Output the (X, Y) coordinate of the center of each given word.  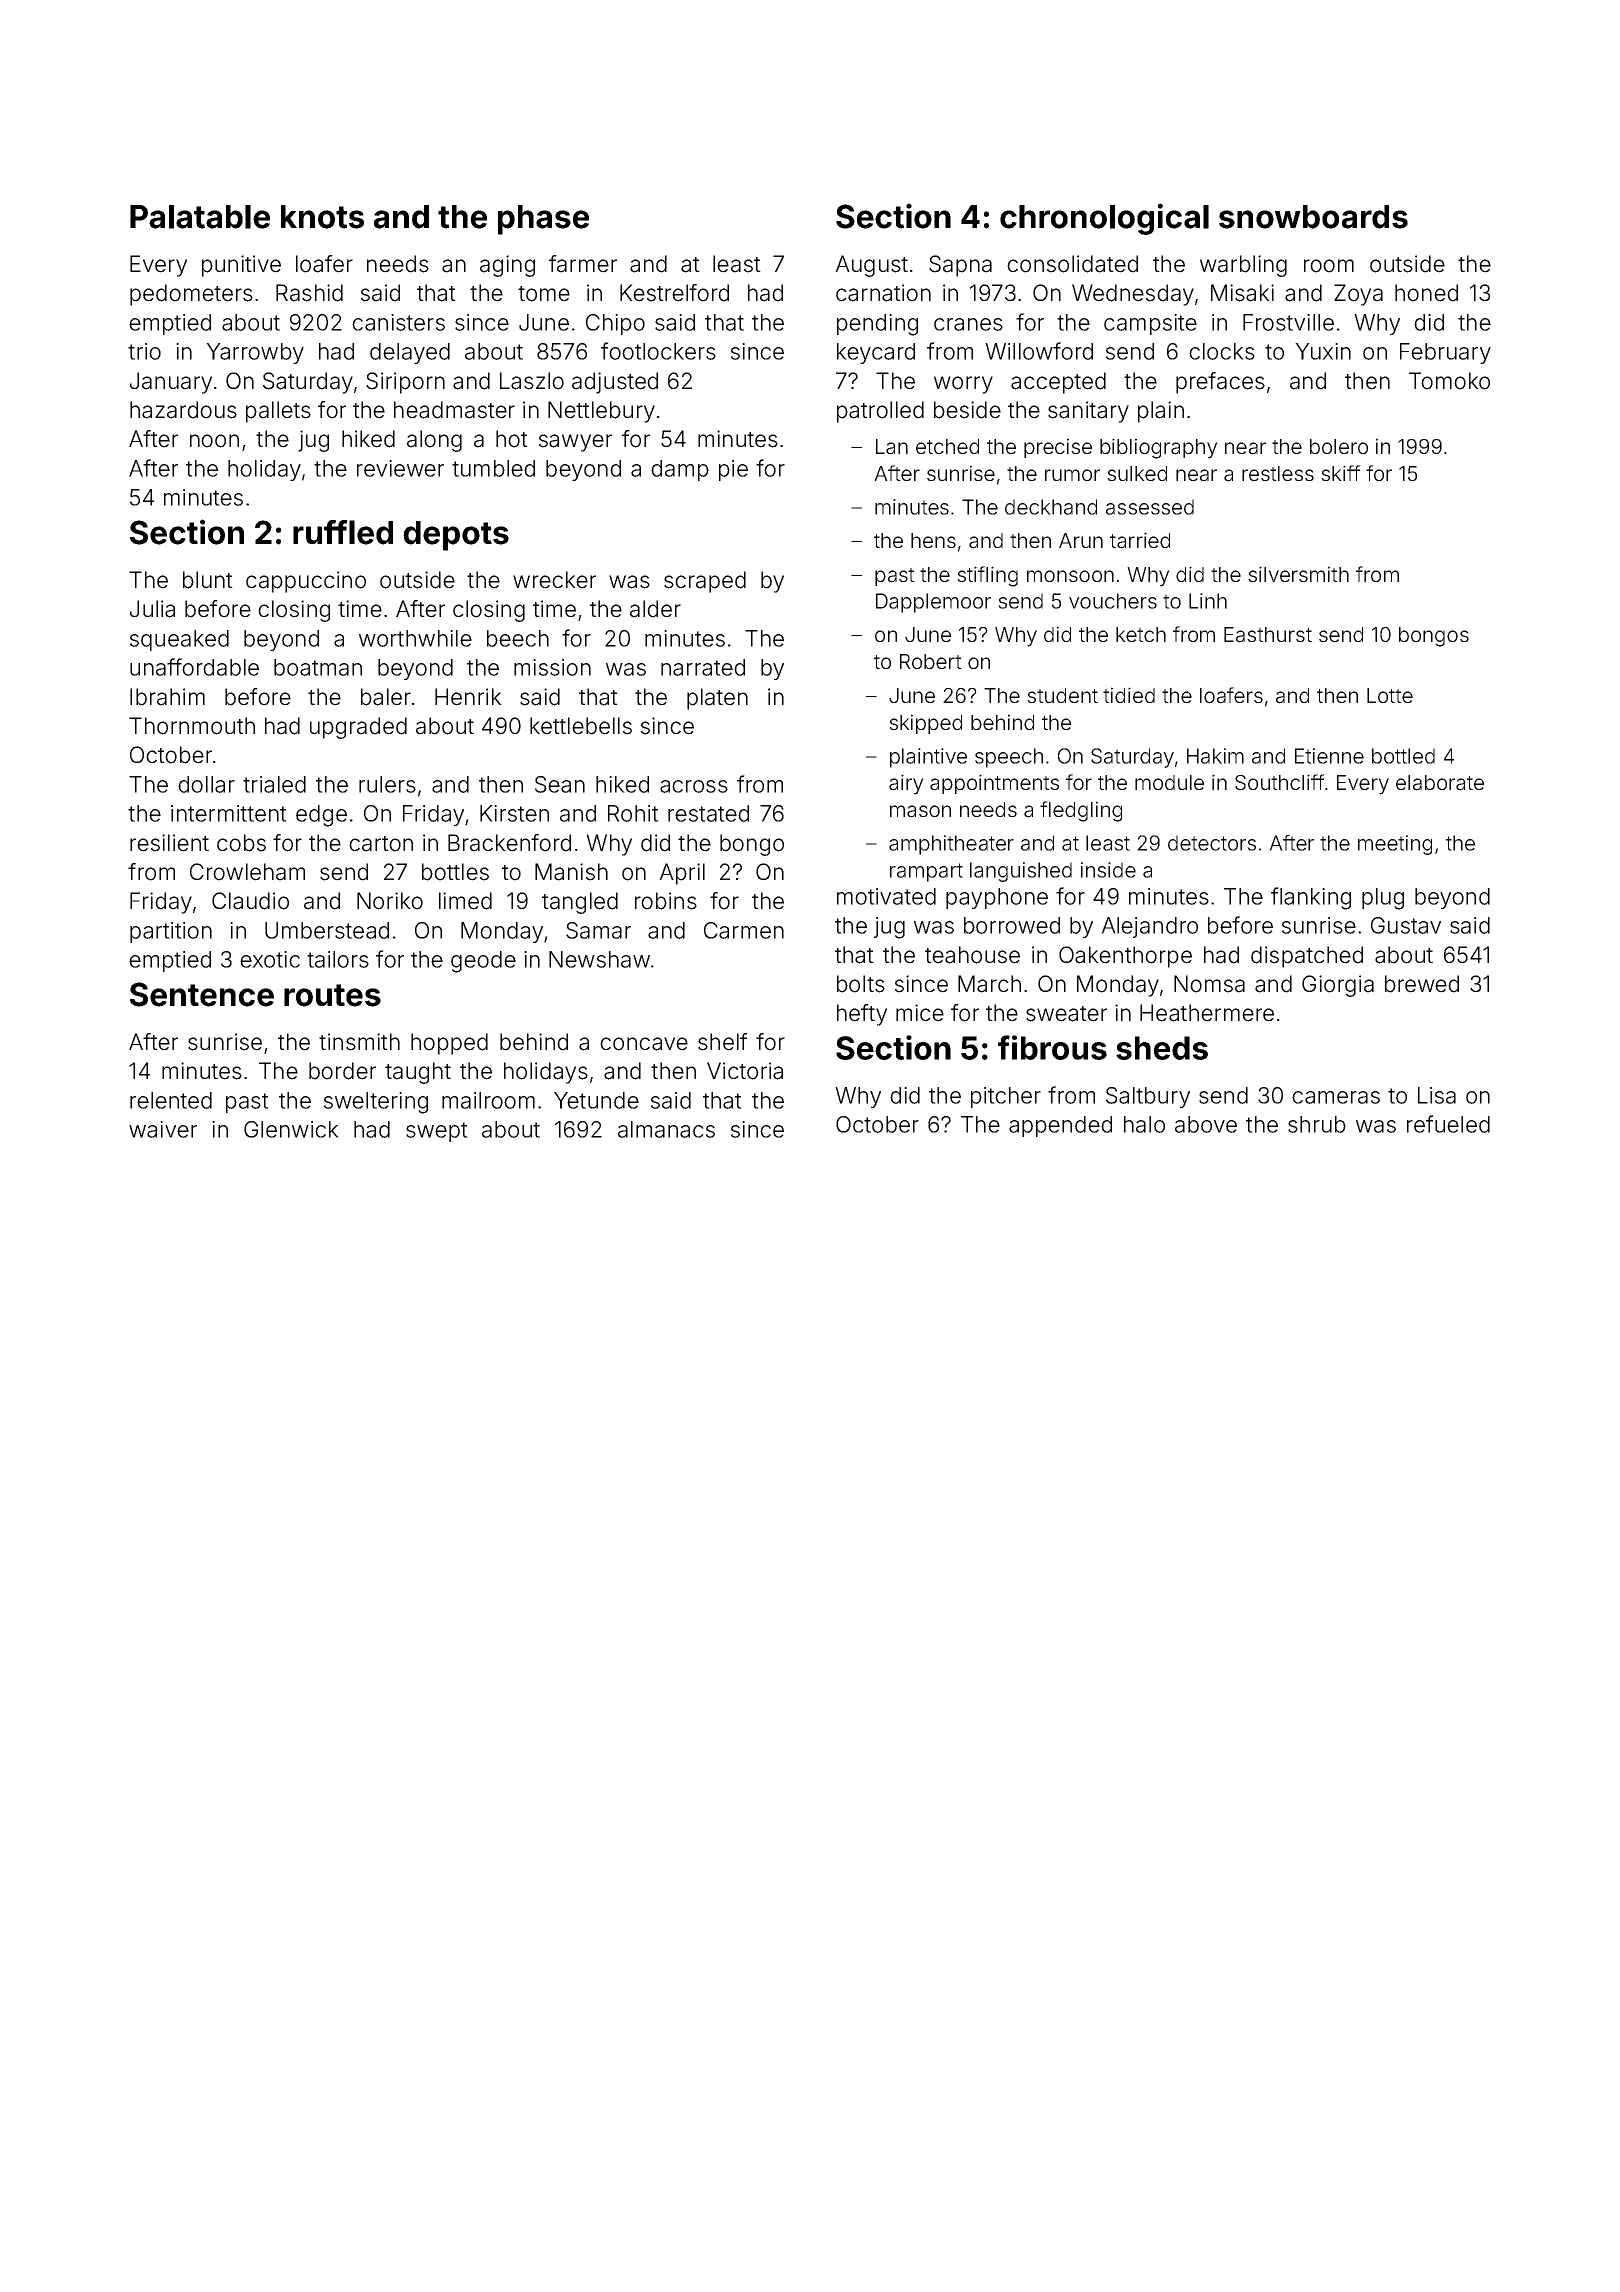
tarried (1140, 540)
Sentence (202, 994)
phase (543, 220)
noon (214, 441)
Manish (571, 872)
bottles (455, 872)
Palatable (200, 217)
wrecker (554, 580)
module (1169, 782)
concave (644, 1044)
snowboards (1313, 217)
